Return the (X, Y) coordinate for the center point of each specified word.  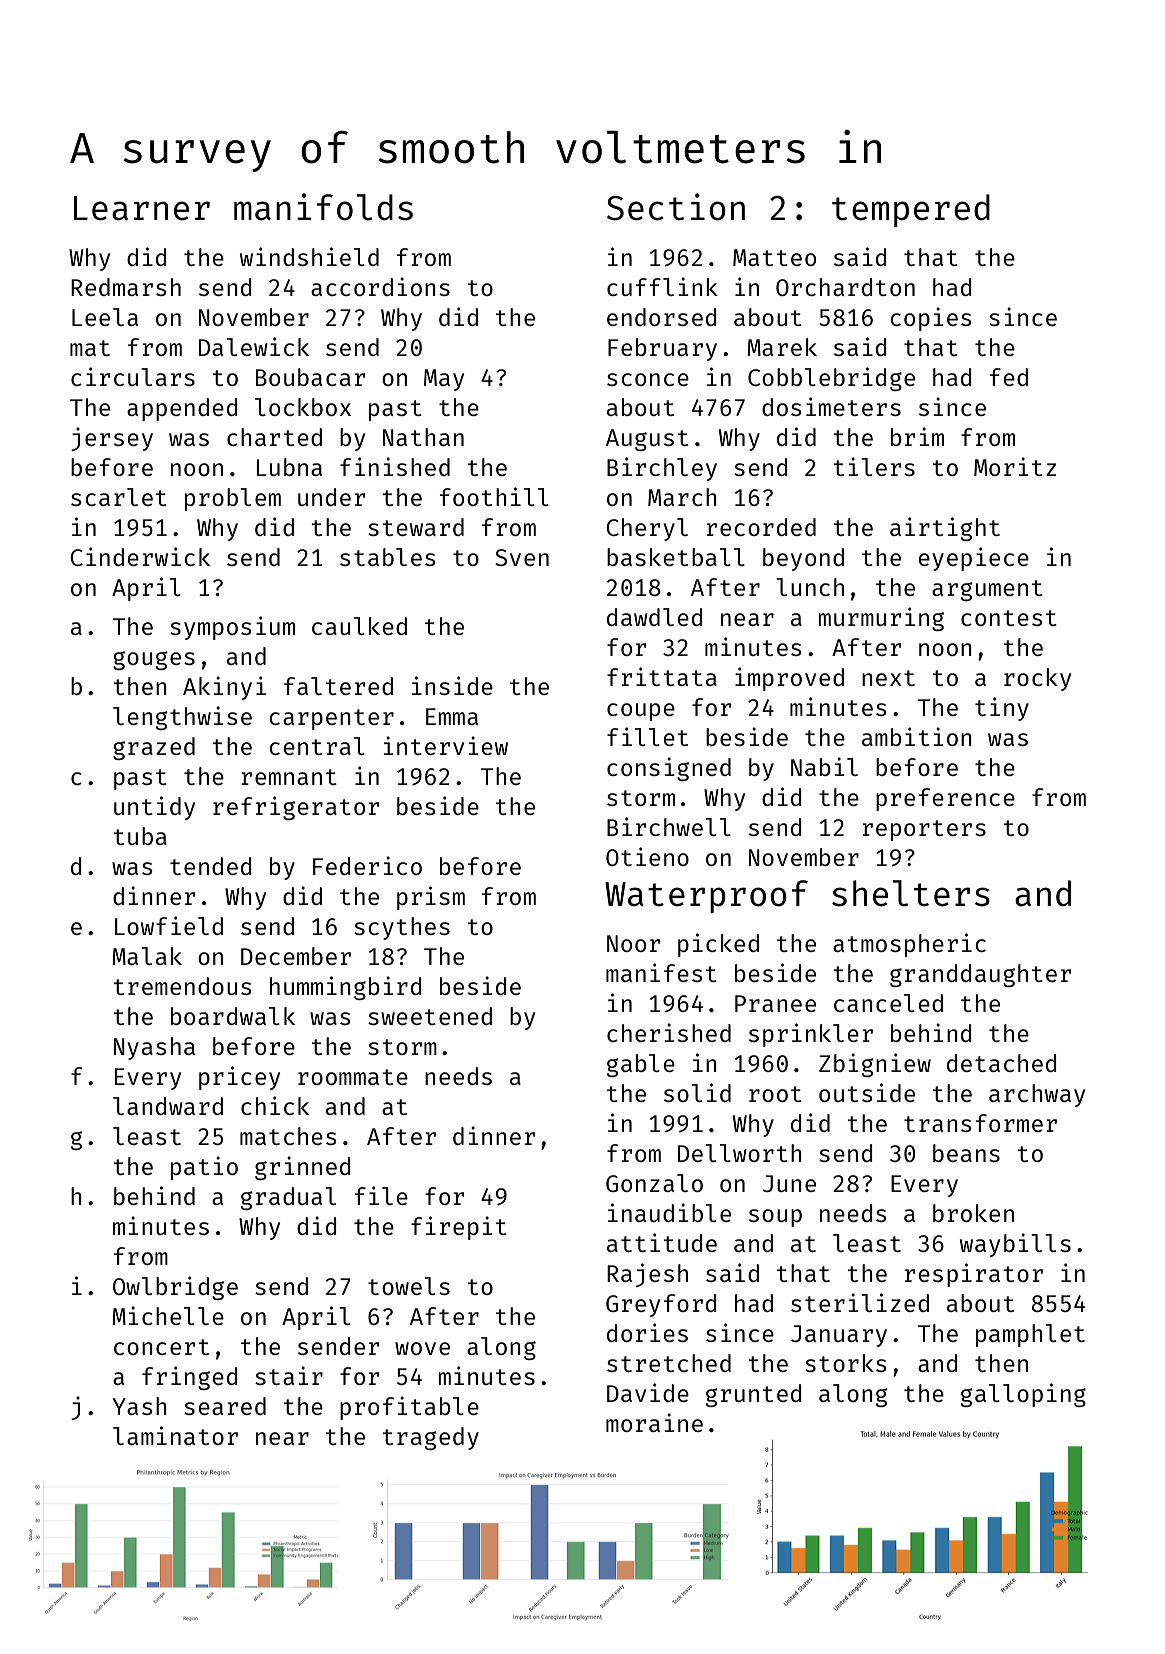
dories (647, 1332)
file (381, 1195)
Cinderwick (140, 556)
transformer (980, 1123)
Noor (633, 943)
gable (641, 1065)
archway (1037, 1095)
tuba (140, 836)
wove (422, 1348)
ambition (917, 736)
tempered (911, 210)
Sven (522, 557)
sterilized (860, 1302)
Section (676, 207)
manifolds (323, 207)
